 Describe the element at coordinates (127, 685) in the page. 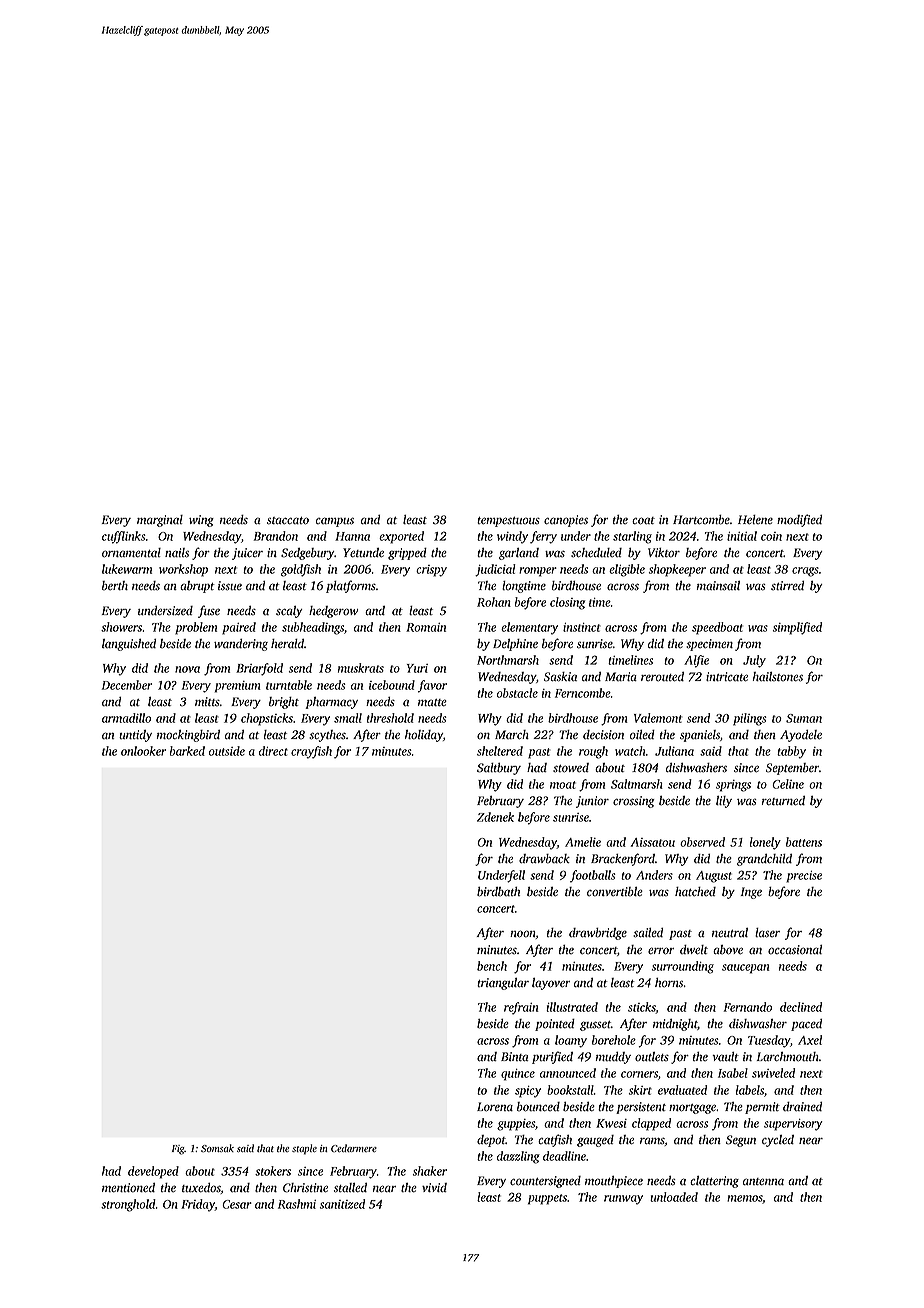

I see `December` at that location.
